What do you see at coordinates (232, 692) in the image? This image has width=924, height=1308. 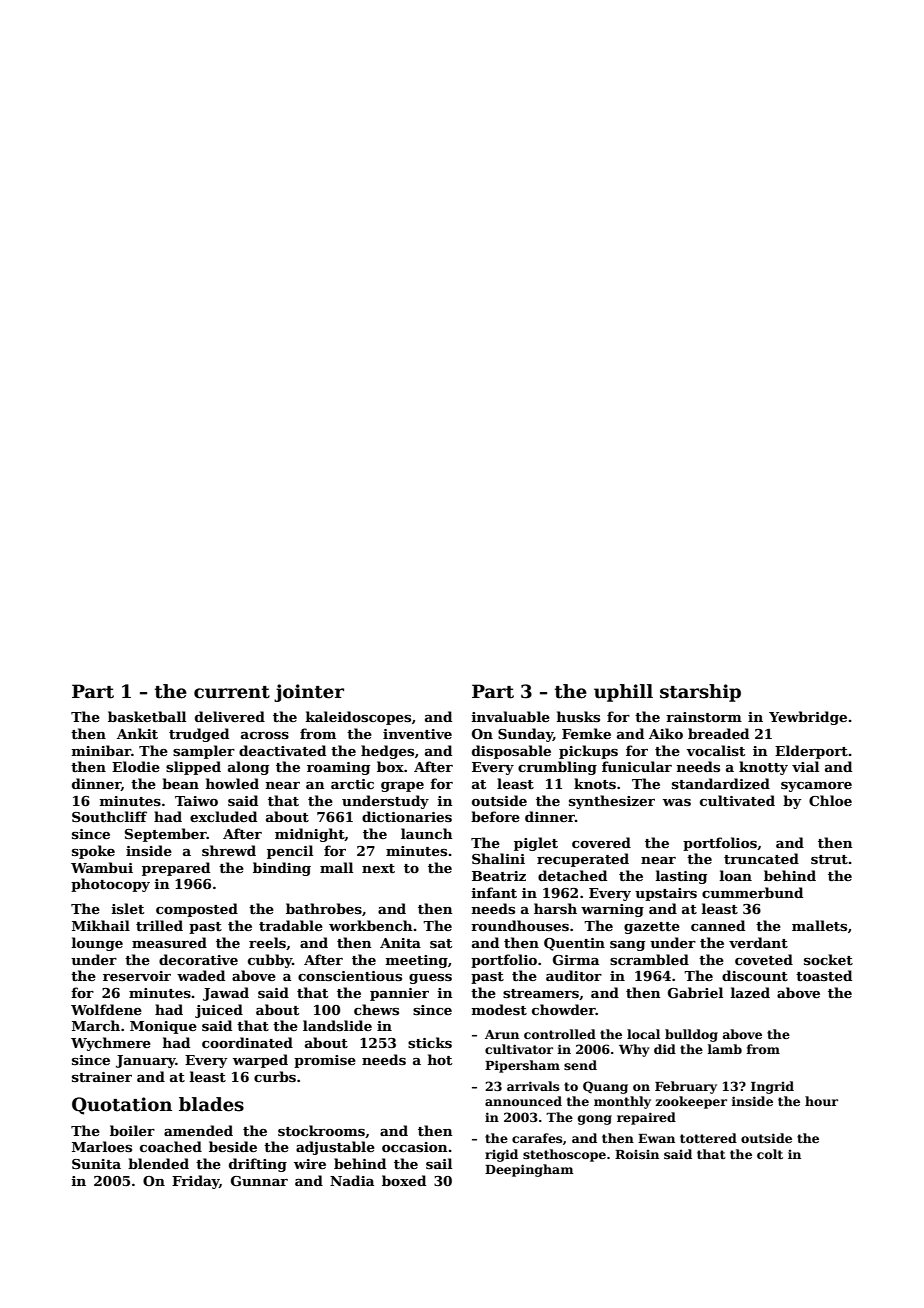 I see `current` at bounding box center [232, 692].
